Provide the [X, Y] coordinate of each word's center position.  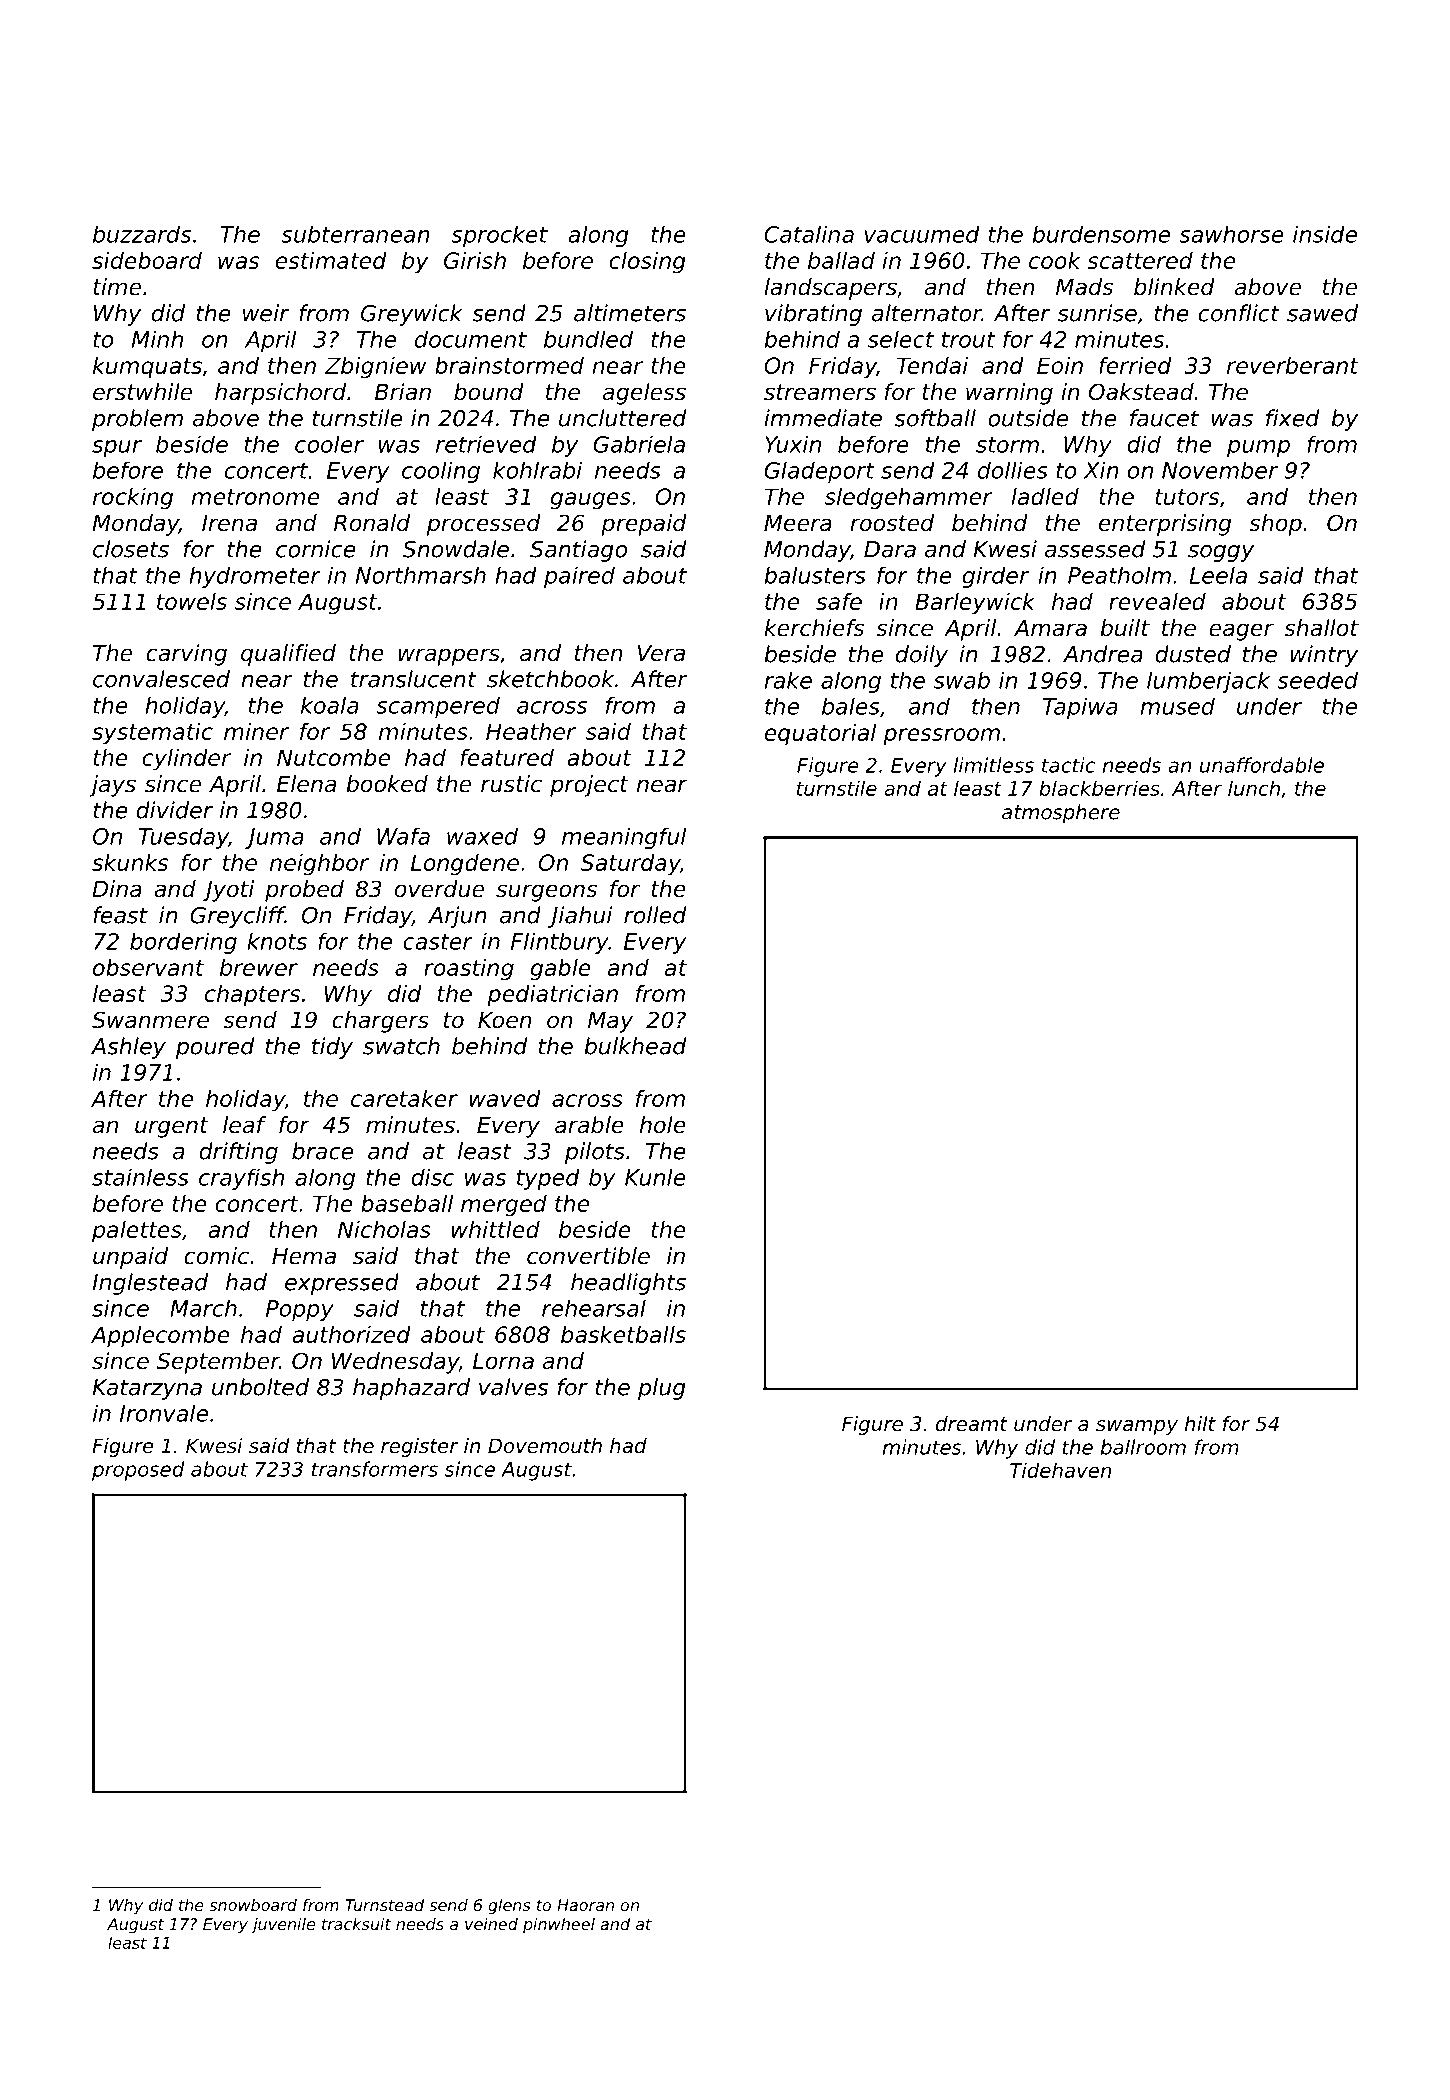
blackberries [1099, 788]
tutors [1187, 497]
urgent [172, 1127]
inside [1325, 234]
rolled [655, 915]
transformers [375, 1469]
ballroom [1143, 1447]
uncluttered [622, 418]
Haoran [585, 1905]
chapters [252, 996]
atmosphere [1061, 814]
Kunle [655, 1177]
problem [137, 420]
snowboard [253, 1905]
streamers [820, 392]
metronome [255, 497]
